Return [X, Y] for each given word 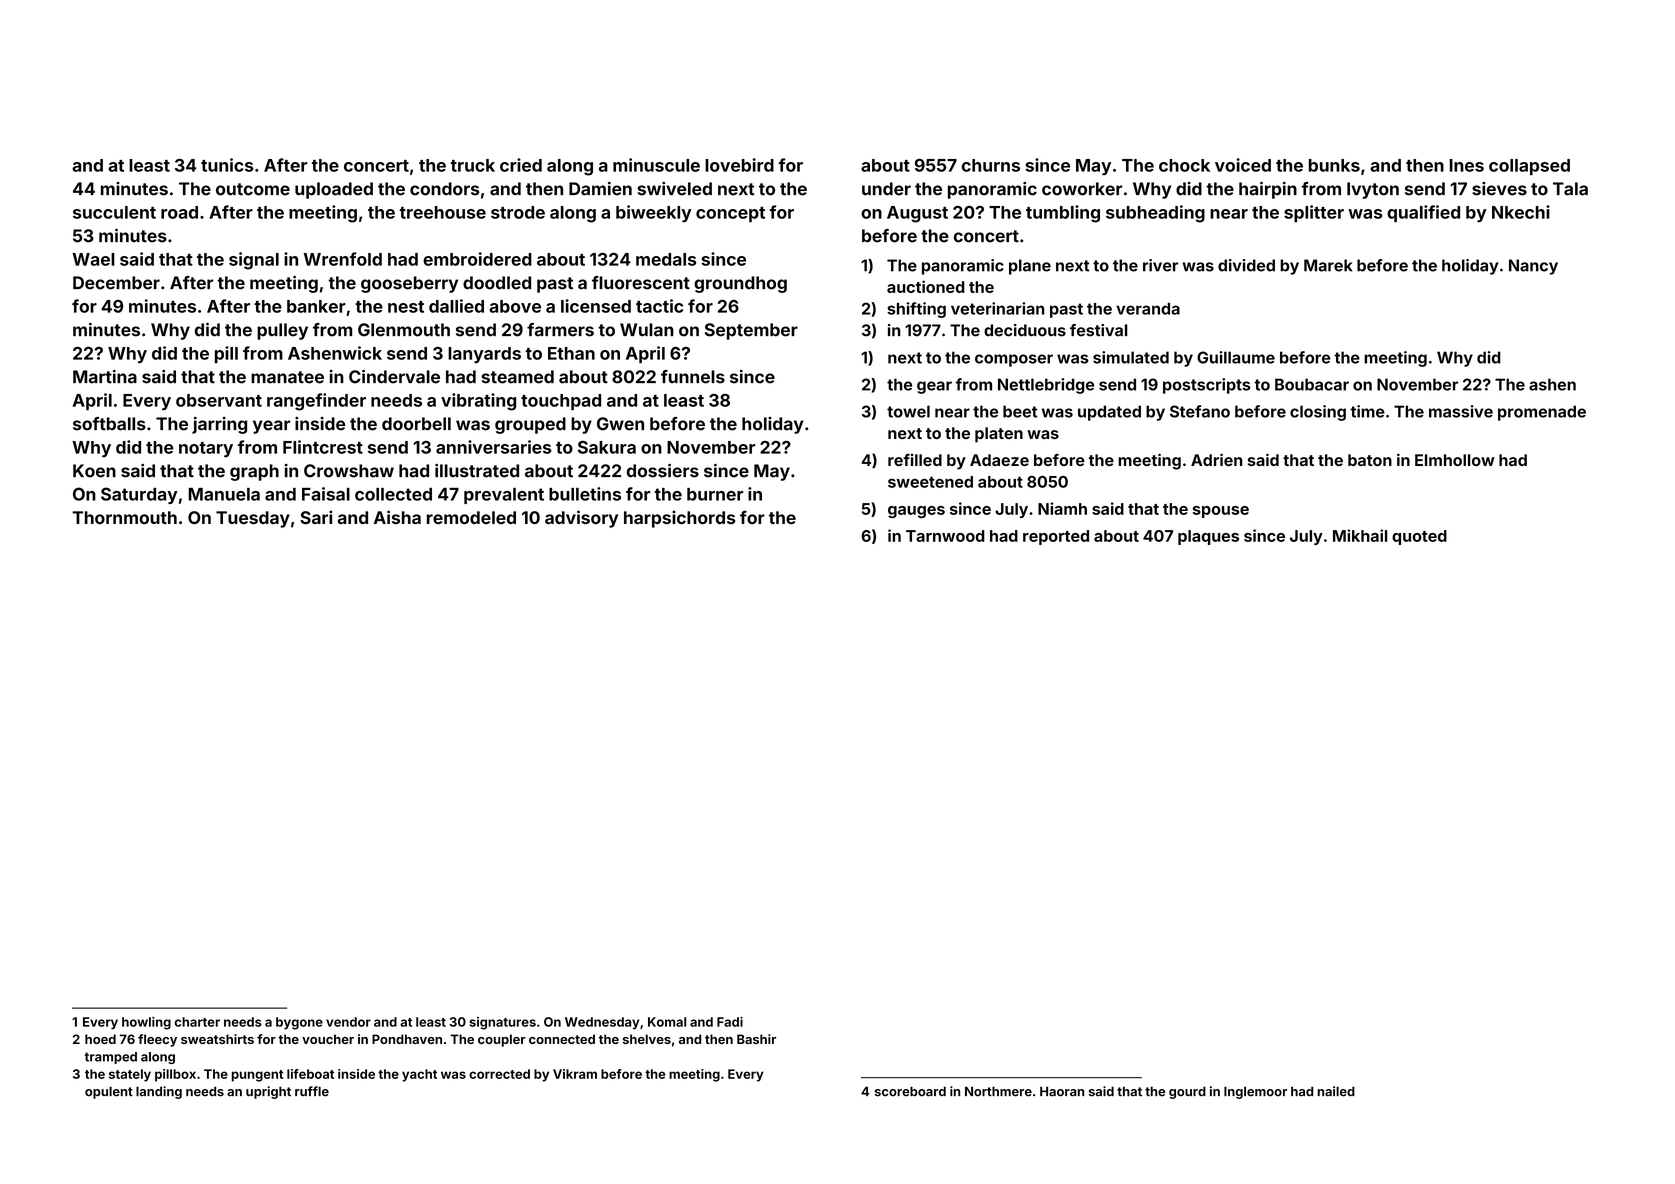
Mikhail [1360, 535]
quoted [1419, 537]
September [751, 331]
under [886, 189]
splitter [1314, 213]
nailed [1336, 1091]
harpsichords [679, 519]
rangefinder [316, 402]
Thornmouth [124, 517]
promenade [1542, 413]
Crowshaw [349, 471]
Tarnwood [945, 536]
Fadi [730, 1022]
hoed [100, 1039]
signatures [502, 1023]
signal [254, 261]
